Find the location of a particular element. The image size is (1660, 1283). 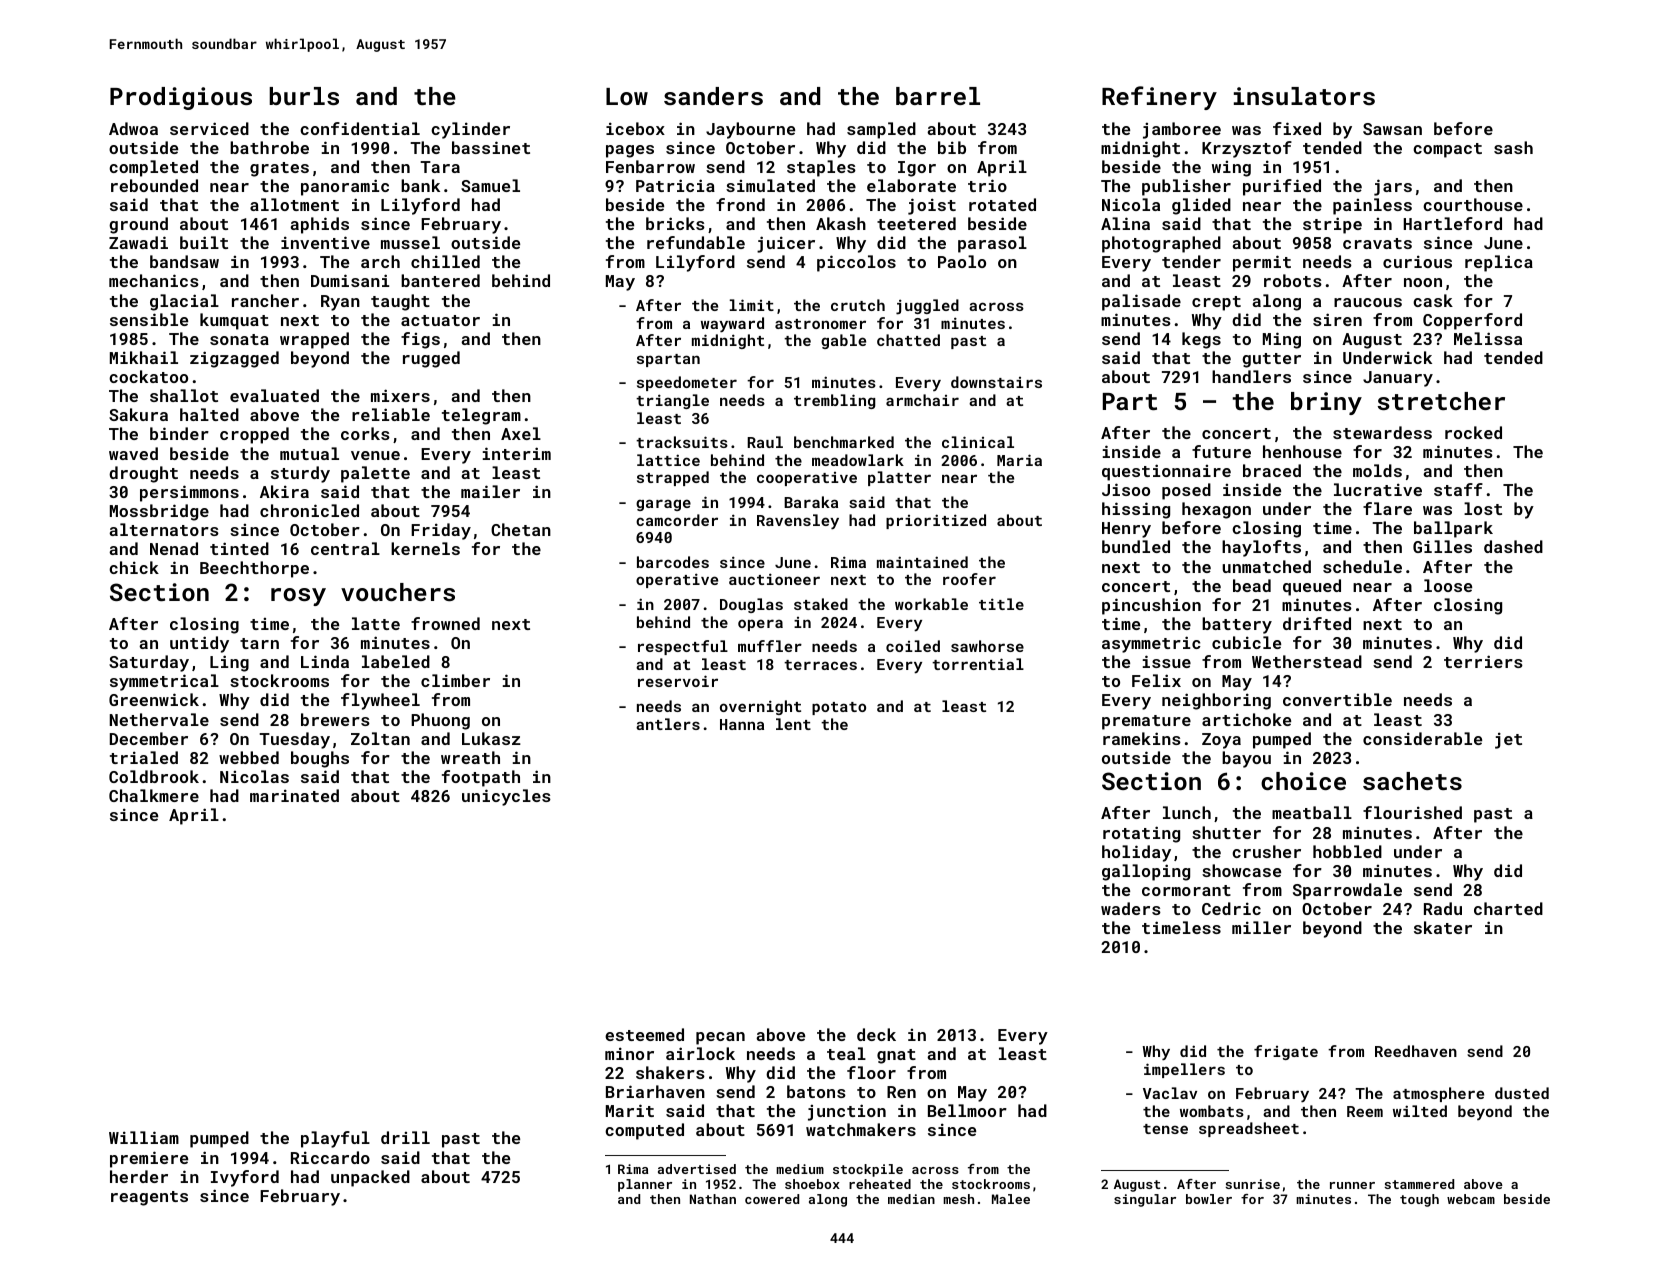

chronicled is located at coordinates (309, 510).
